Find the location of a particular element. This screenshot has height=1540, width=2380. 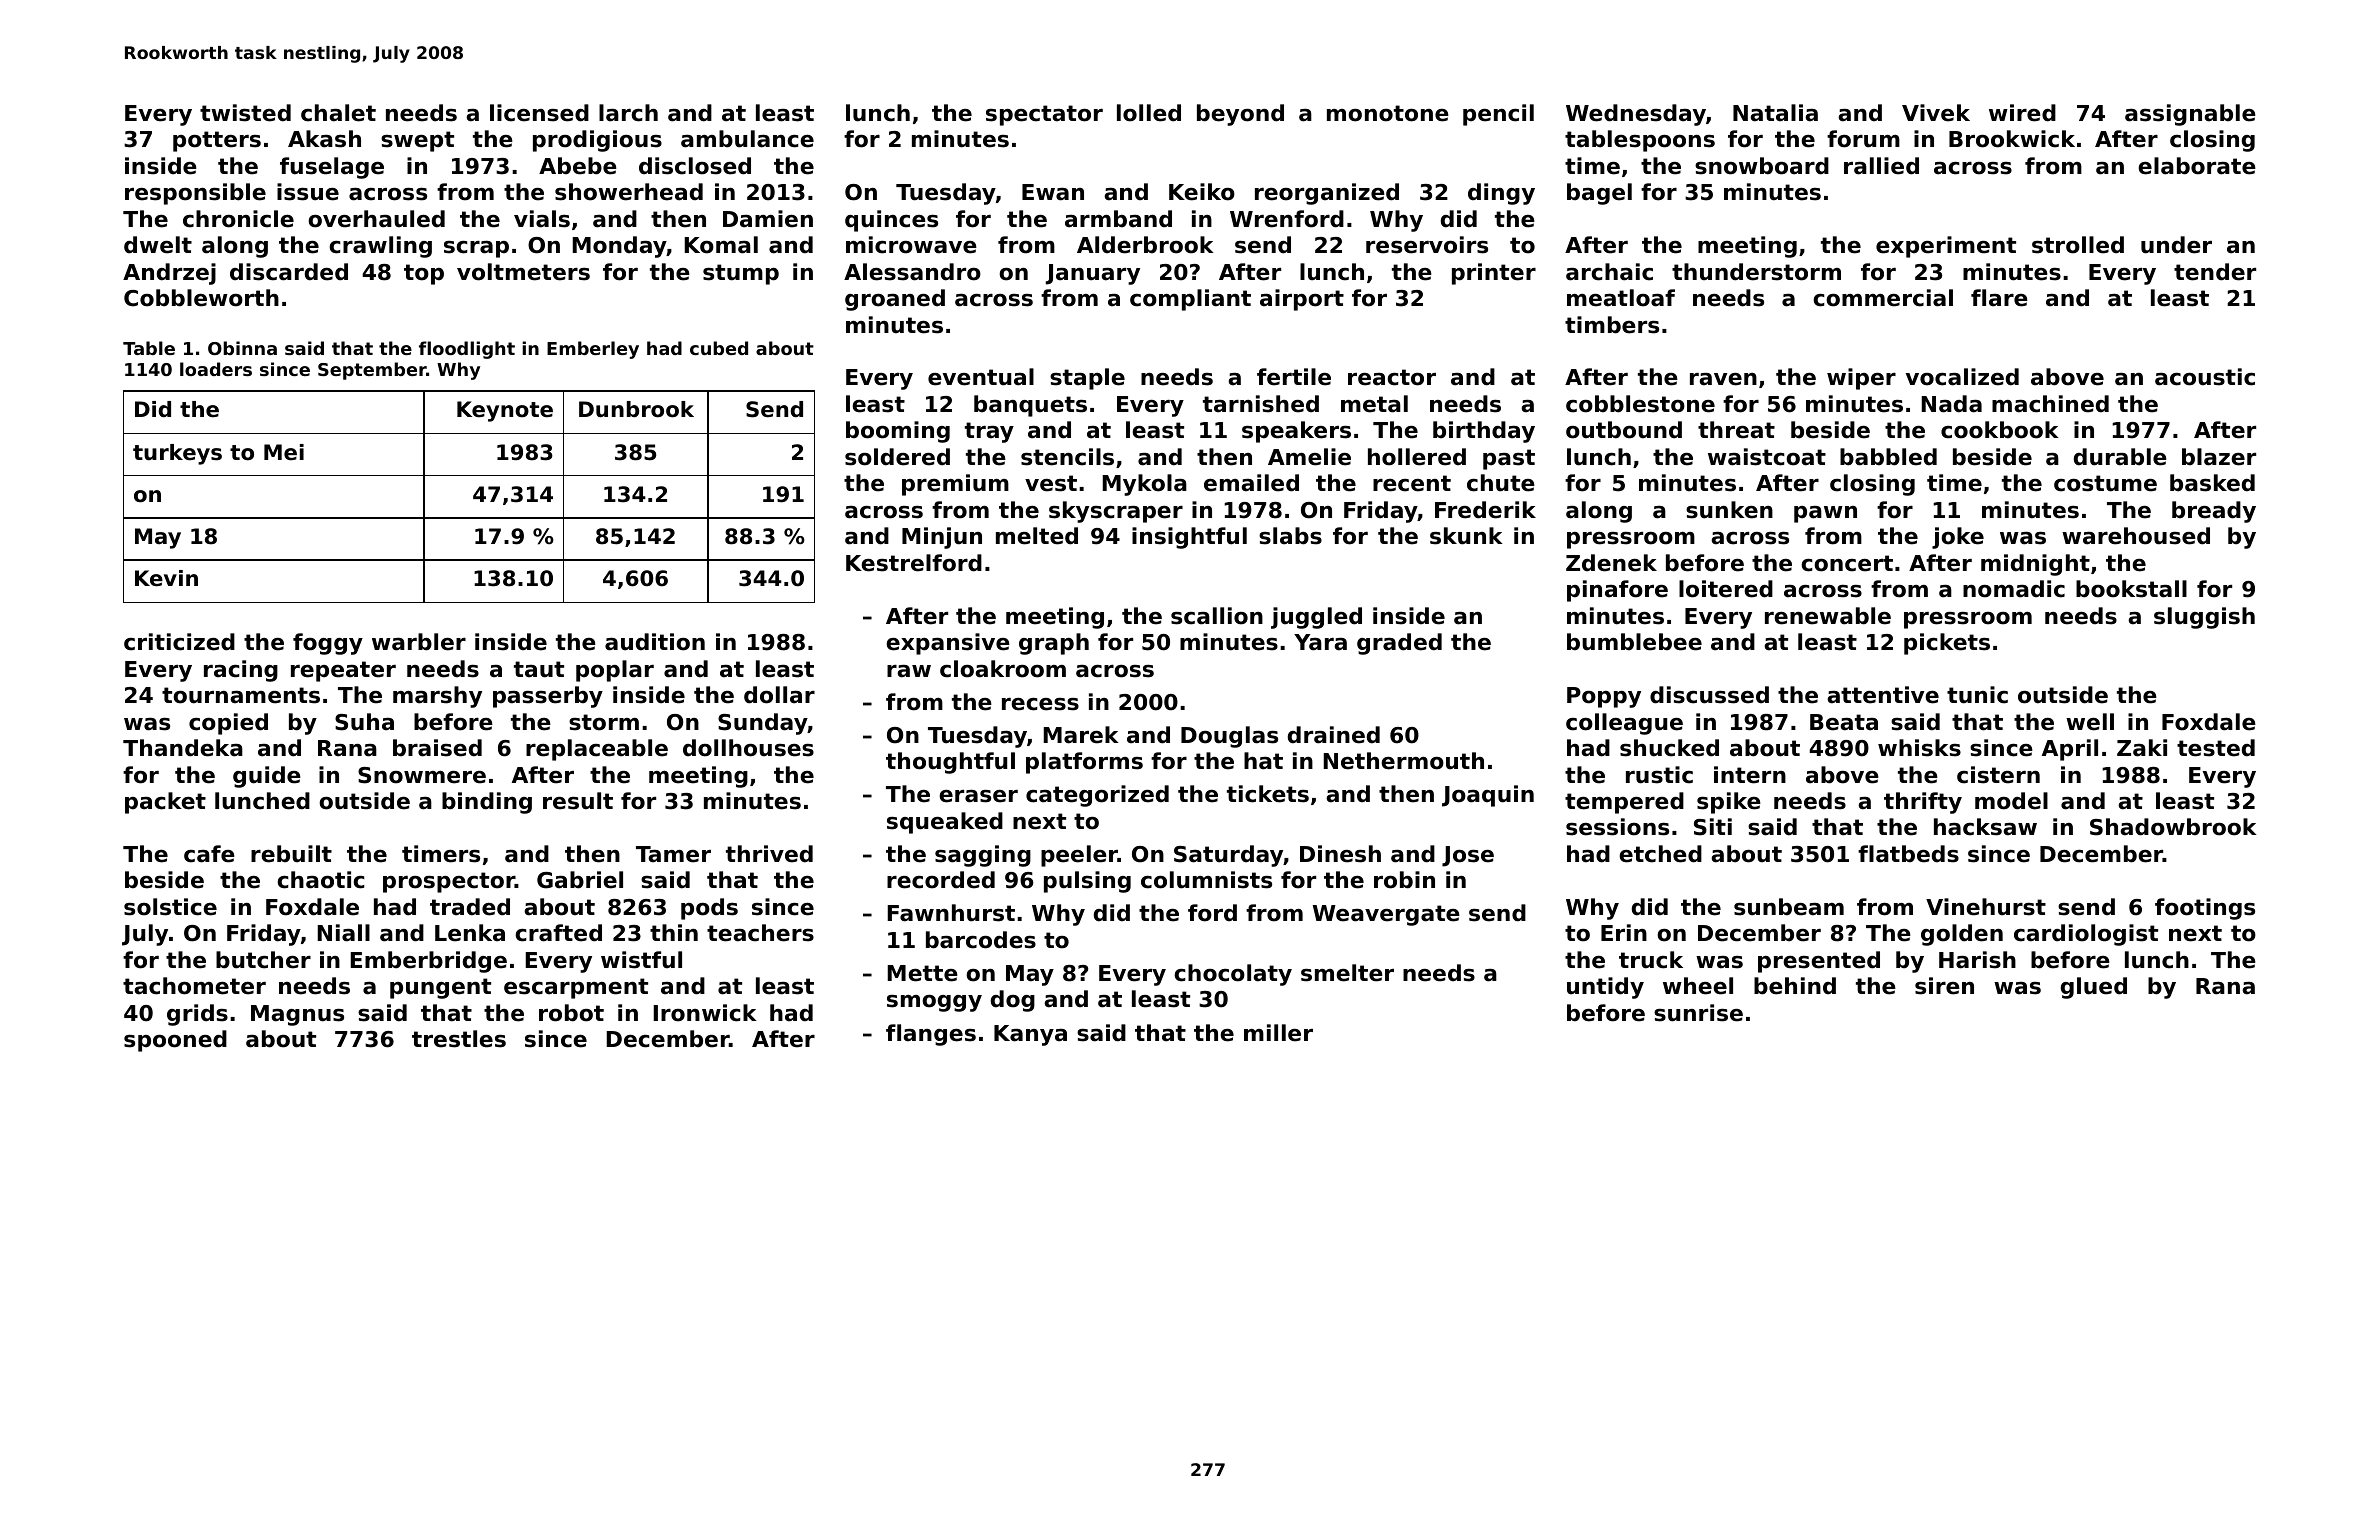

Fawnhurst is located at coordinates (951, 913).
